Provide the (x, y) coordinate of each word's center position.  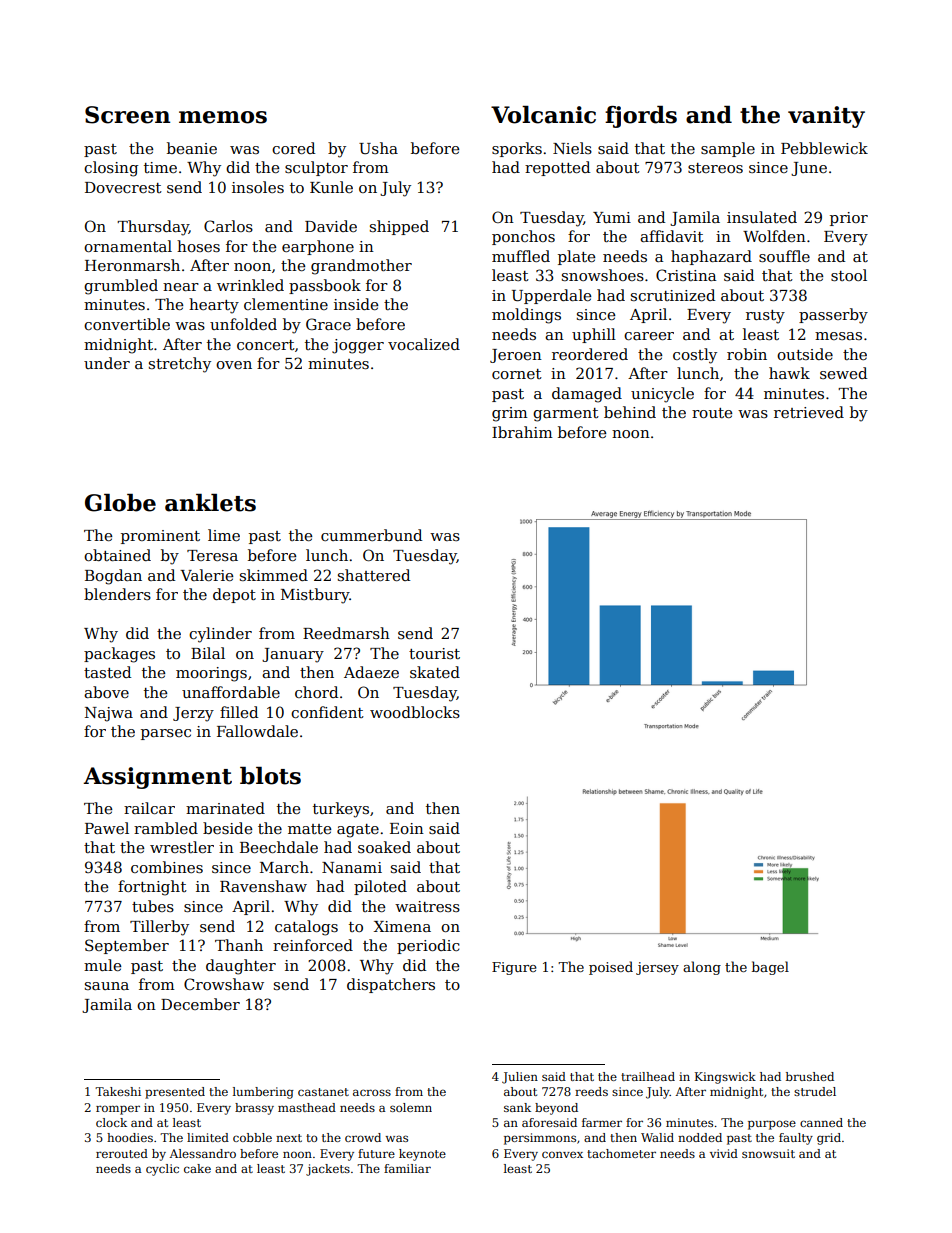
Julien (520, 1078)
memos (223, 117)
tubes (153, 906)
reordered (590, 354)
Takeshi (118, 1091)
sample (728, 149)
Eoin (407, 828)
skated (435, 672)
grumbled (121, 287)
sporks (517, 149)
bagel (770, 968)
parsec (166, 734)
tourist (434, 653)
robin (747, 354)
